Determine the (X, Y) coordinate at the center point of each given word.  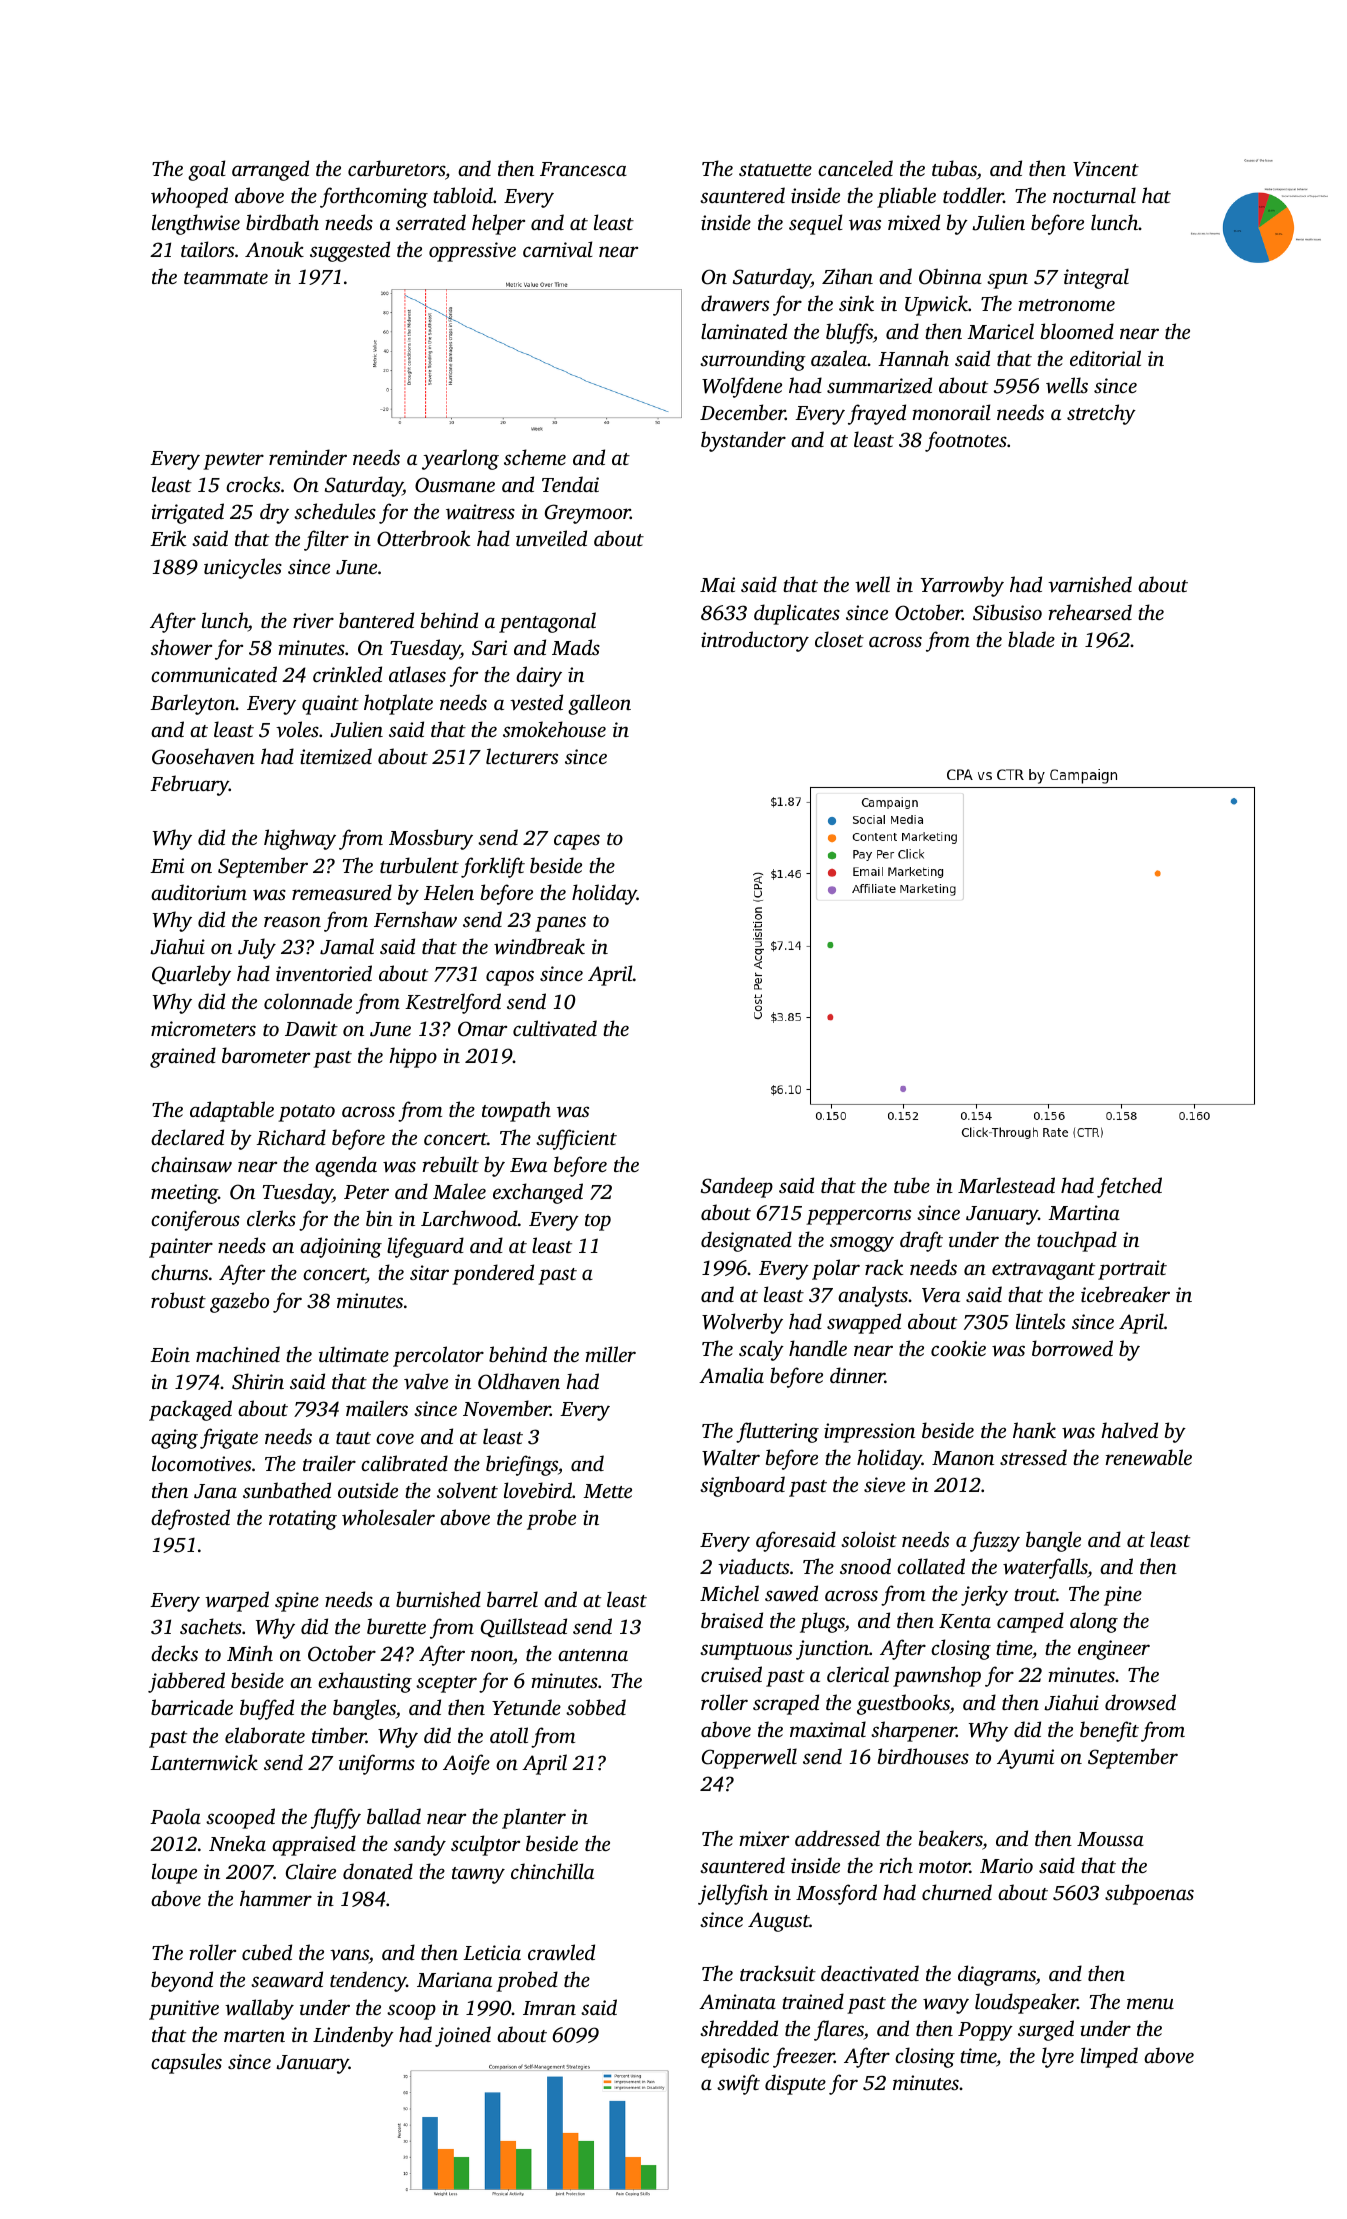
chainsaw (191, 1164)
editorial (1105, 358)
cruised (731, 1674)
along (1094, 1622)
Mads (576, 647)
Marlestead (1006, 1185)
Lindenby (353, 2036)
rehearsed (1090, 612)
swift (738, 2084)
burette (396, 1626)
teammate (226, 278)
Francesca (583, 169)
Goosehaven (203, 756)
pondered (493, 1274)
